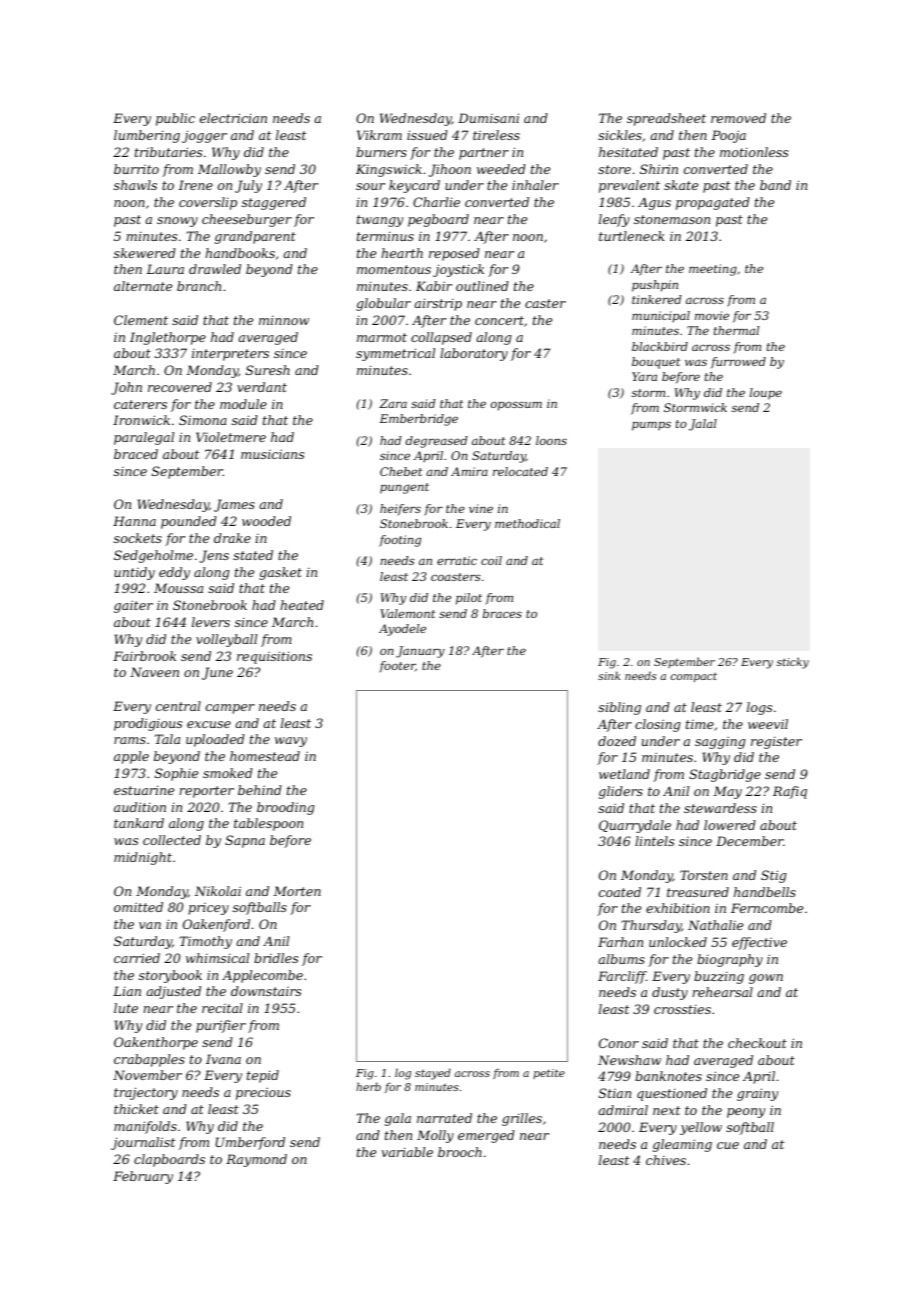 The height and width of the image is (1308, 924). What do you see at coordinates (713, 203) in the image?
I see `propagated` at bounding box center [713, 203].
